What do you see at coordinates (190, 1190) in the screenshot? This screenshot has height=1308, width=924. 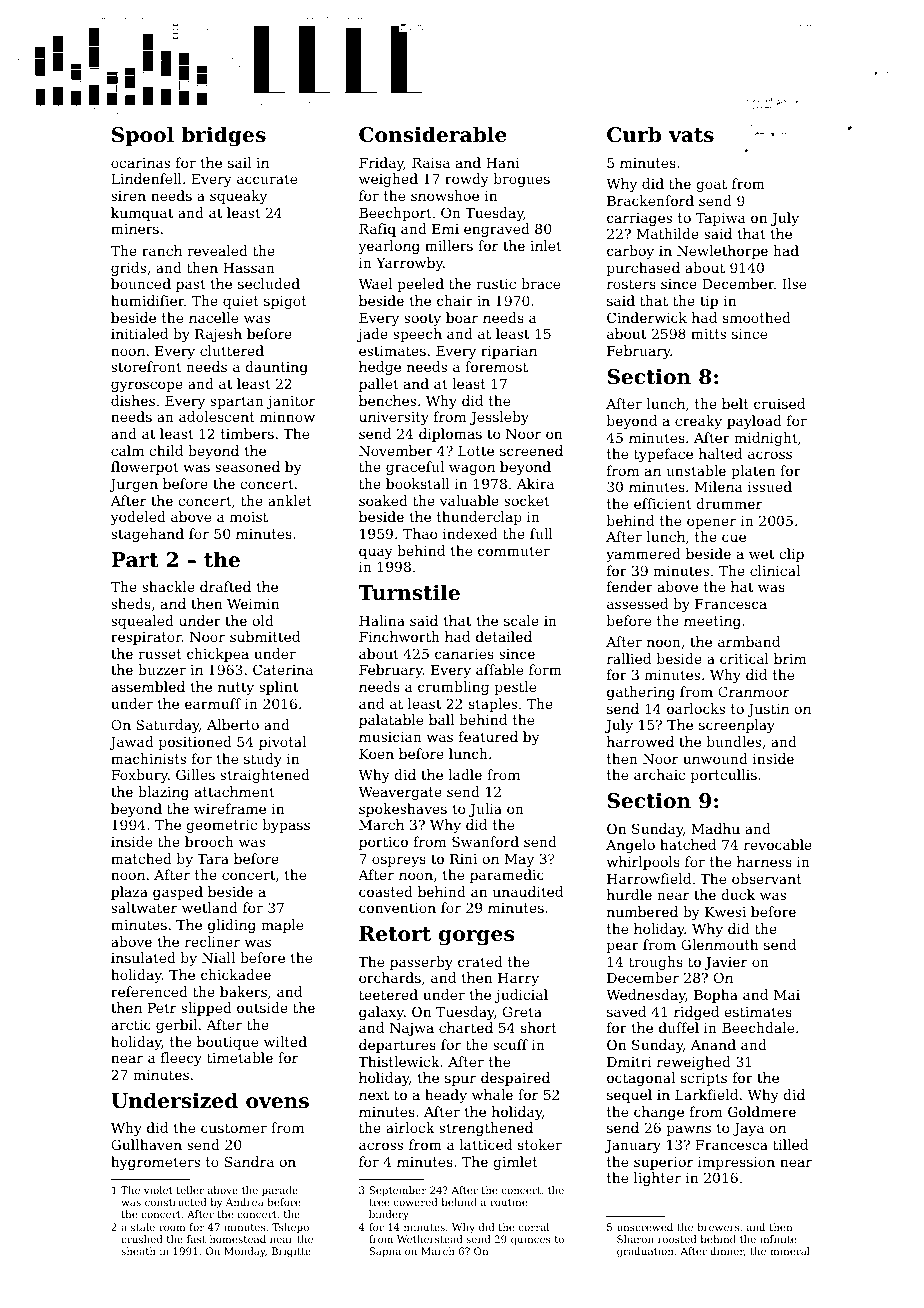 I see `teller` at bounding box center [190, 1190].
